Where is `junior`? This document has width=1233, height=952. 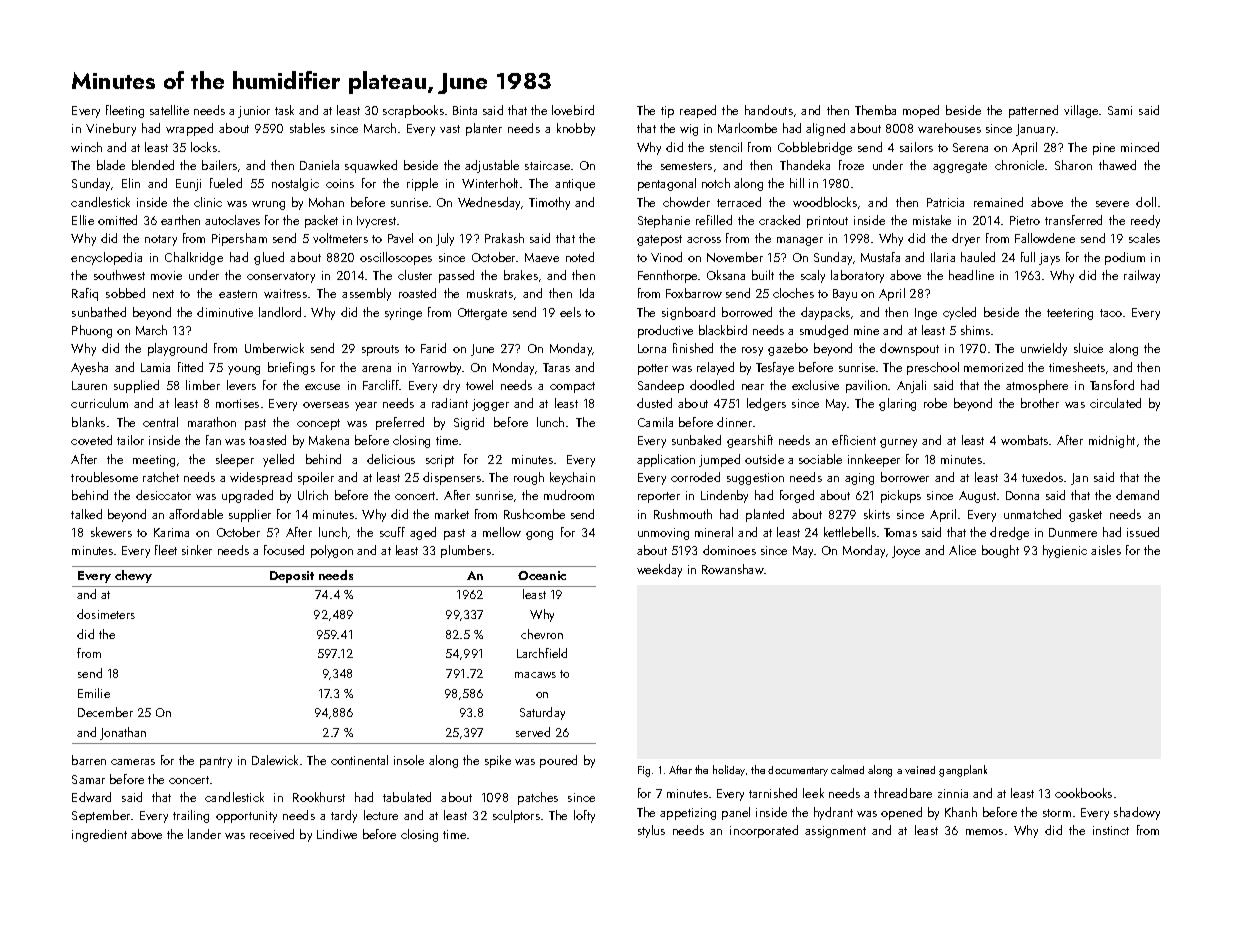
junior is located at coordinates (254, 112).
